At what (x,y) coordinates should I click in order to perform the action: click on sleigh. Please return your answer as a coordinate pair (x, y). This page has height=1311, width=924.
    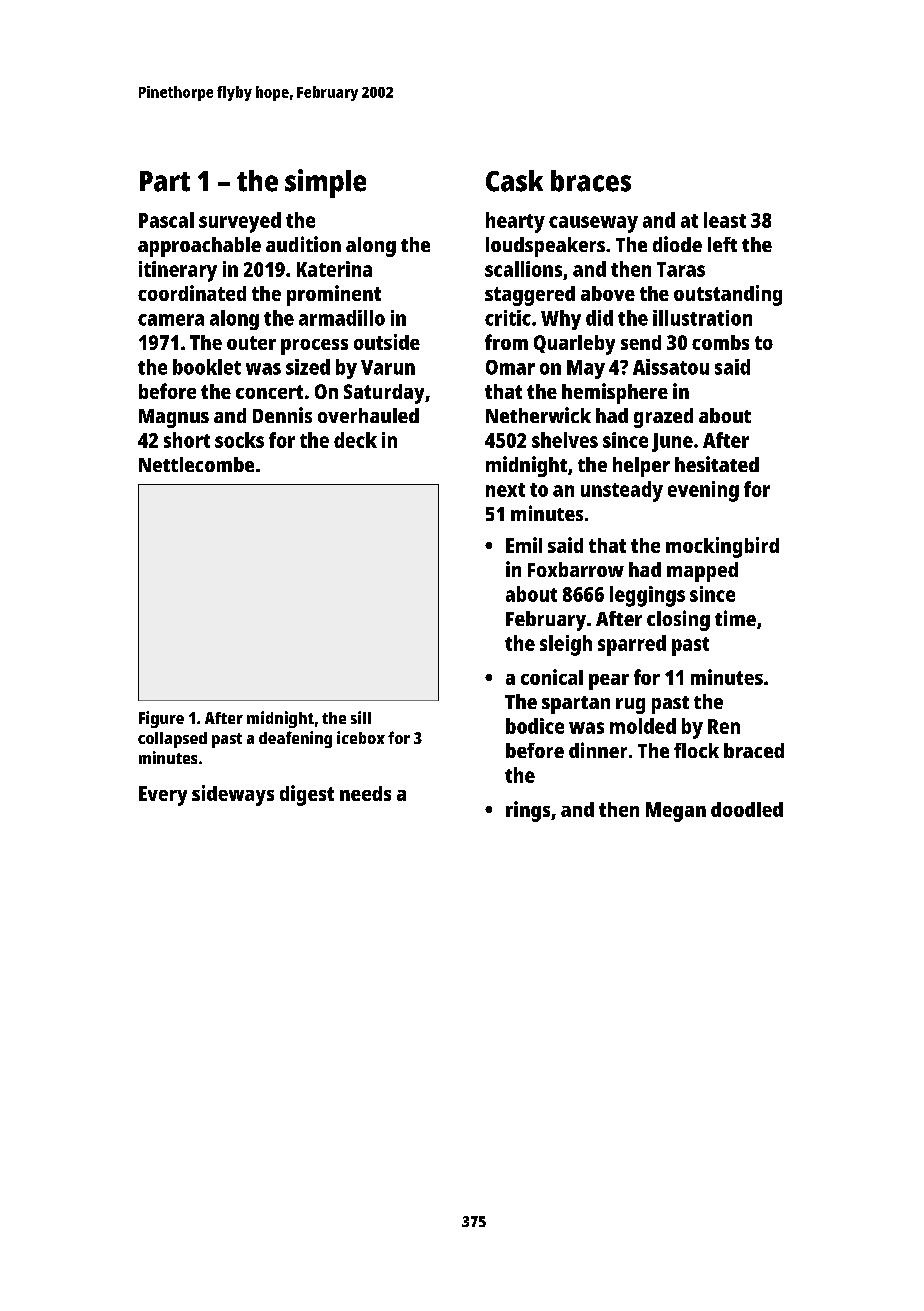
    Looking at the image, I should click on (566, 645).
